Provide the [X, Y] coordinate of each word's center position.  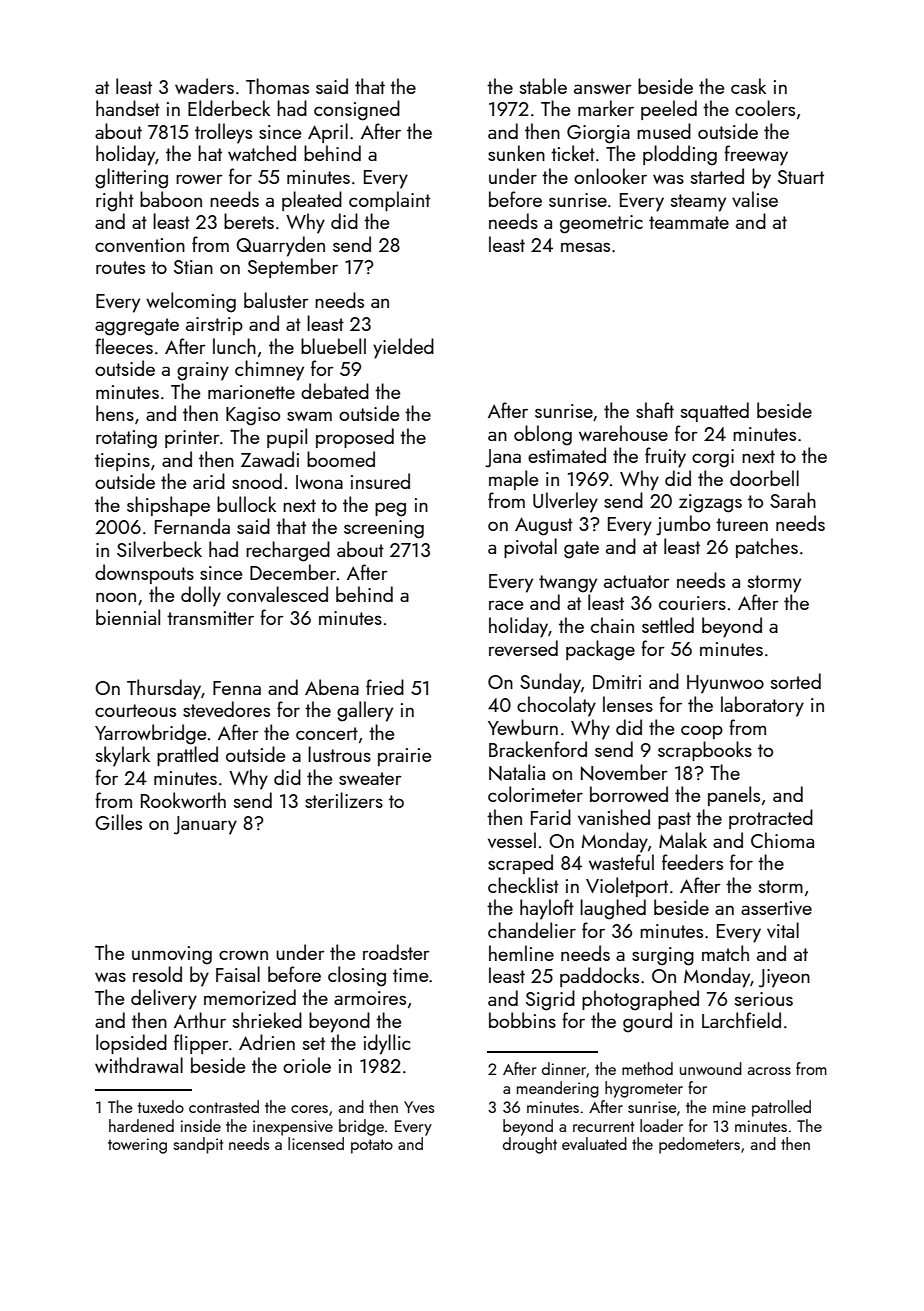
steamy [698, 203]
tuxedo [161, 1106]
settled [668, 625]
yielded [403, 348]
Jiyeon [784, 978]
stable [543, 86]
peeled [669, 110]
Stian [193, 267]
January [205, 825]
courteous [135, 710]
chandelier [532, 930]
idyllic [387, 1044]
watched [262, 153]
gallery [365, 711]
